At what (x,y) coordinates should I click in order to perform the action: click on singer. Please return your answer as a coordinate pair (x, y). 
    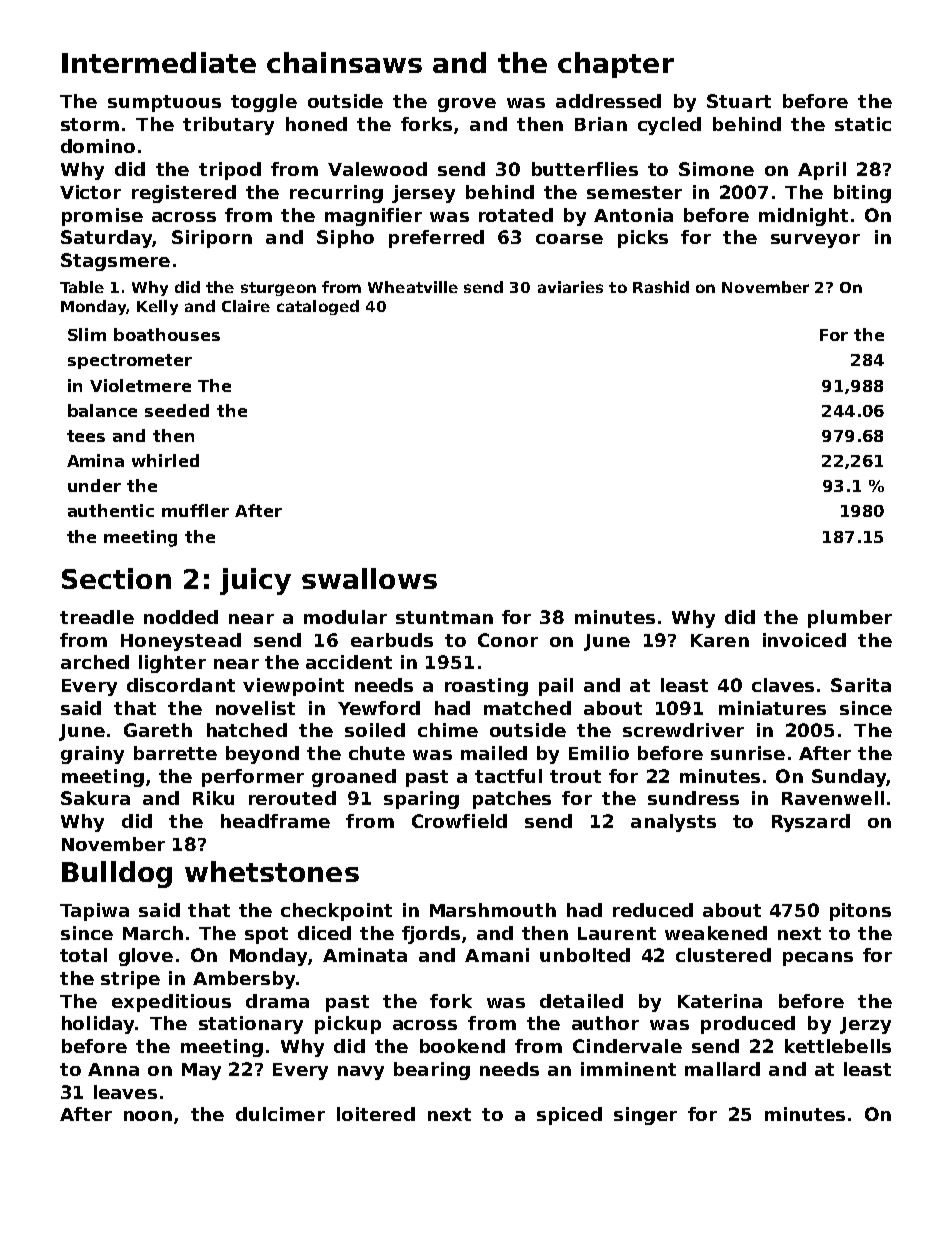
    Looking at the image, I should click on (645, 1116).
